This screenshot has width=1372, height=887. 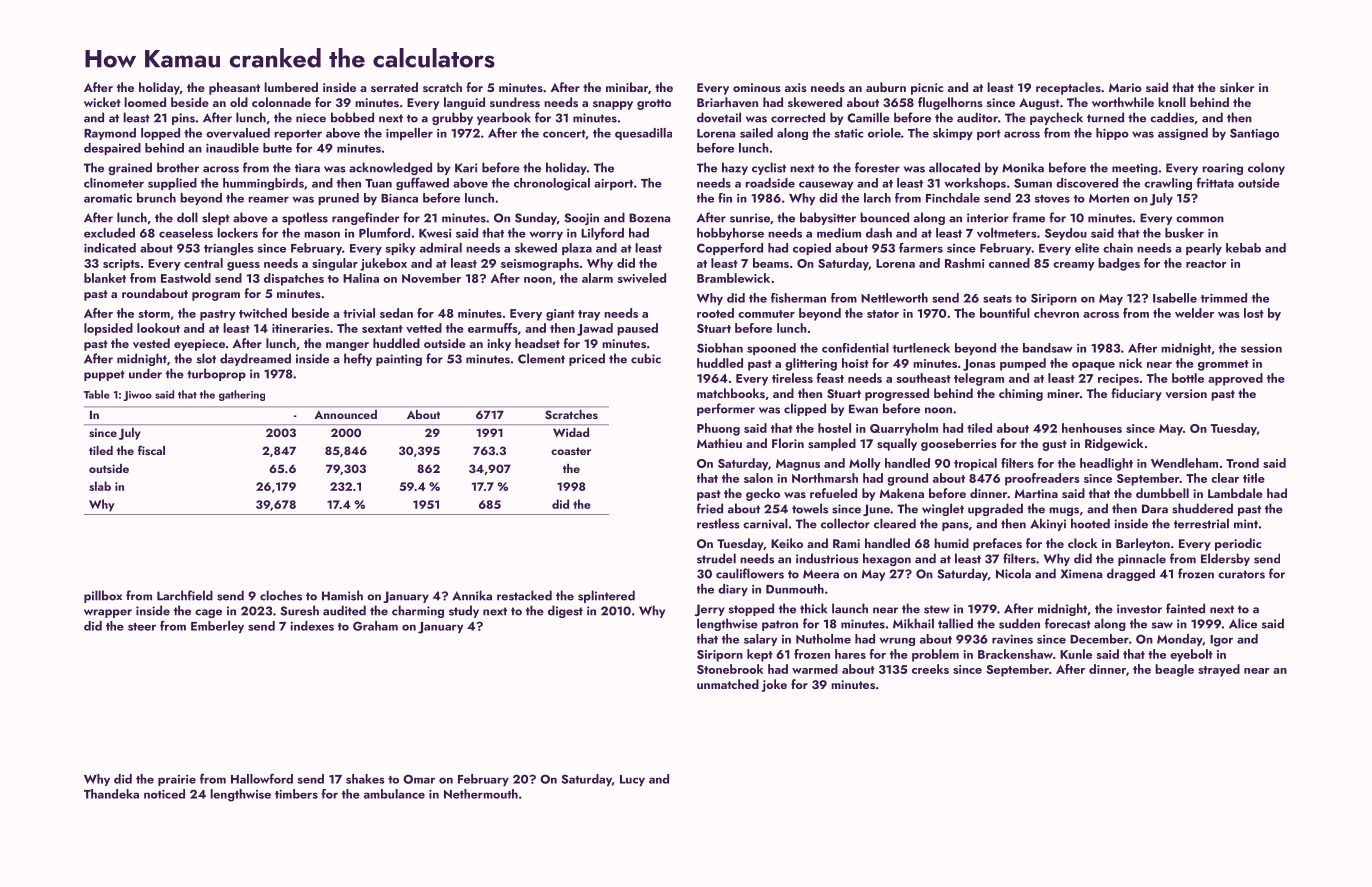 What do you see at coordinates (110, 134) in the screenshot?
I see `Raymond` at bounding box center [110, 134].
